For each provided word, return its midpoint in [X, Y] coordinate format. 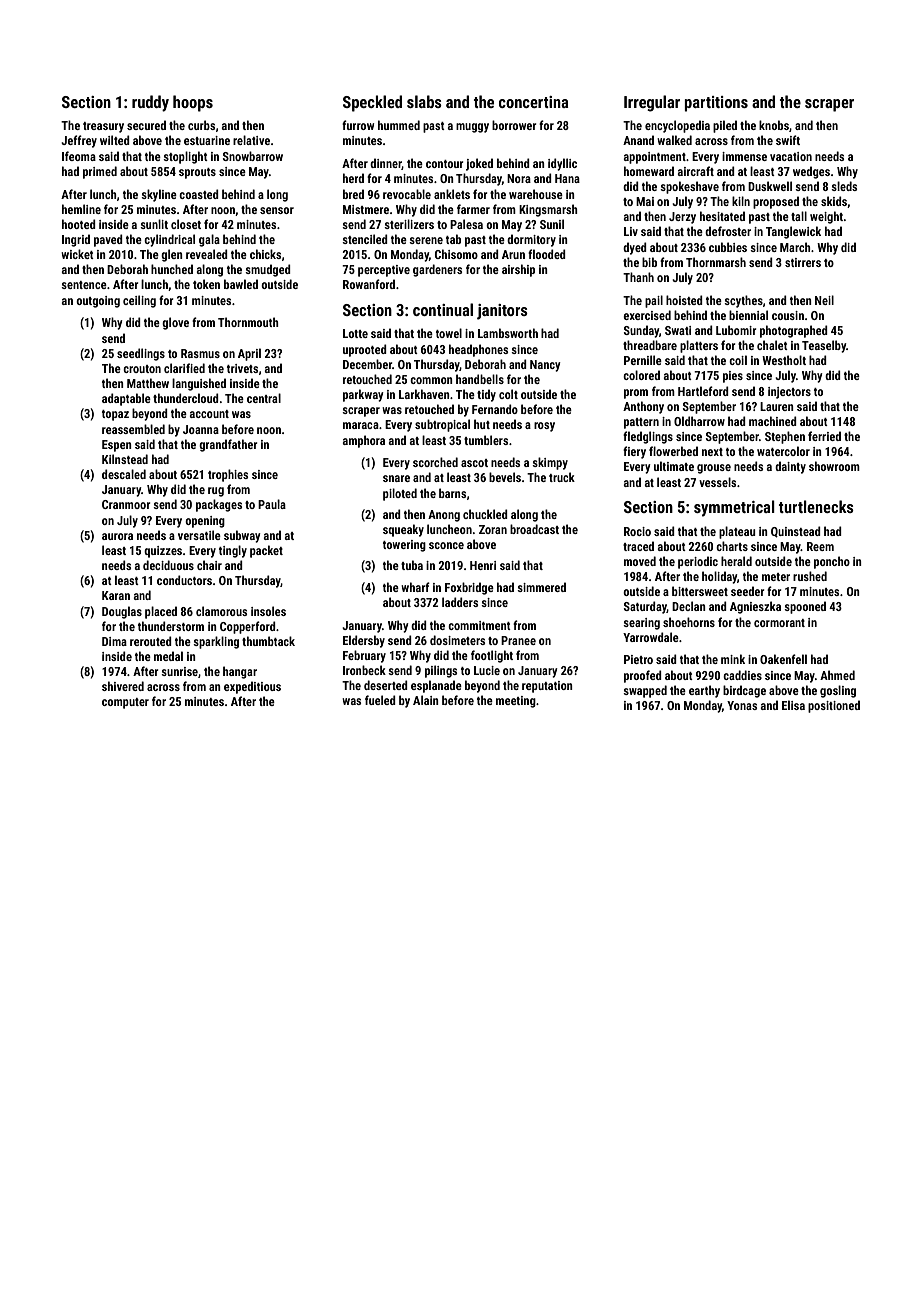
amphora [363, 441]
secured [146, 125]
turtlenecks [816, 506]
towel [449, 333]
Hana [567, 178]
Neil [824, 300]
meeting [516, 702]
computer [125, 703]
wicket [77, 254]
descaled [124, 474]
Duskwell [770, 186]
